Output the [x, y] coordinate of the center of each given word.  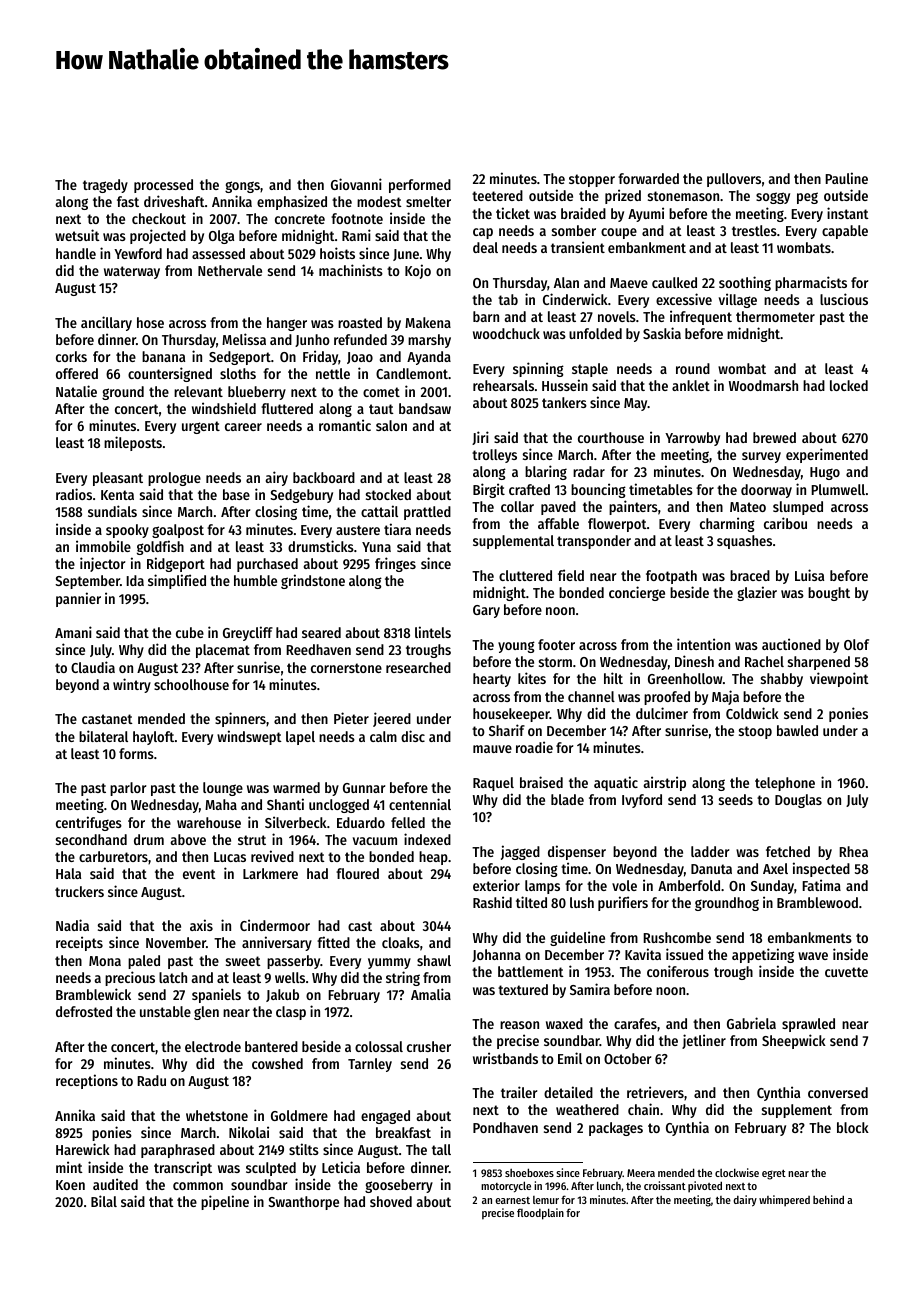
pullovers [734, 180]
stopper [592, 180]
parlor [128, 789]
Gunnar [364, 788]
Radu [151, 1080]
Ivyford [642, 801]
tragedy [105, 186]
